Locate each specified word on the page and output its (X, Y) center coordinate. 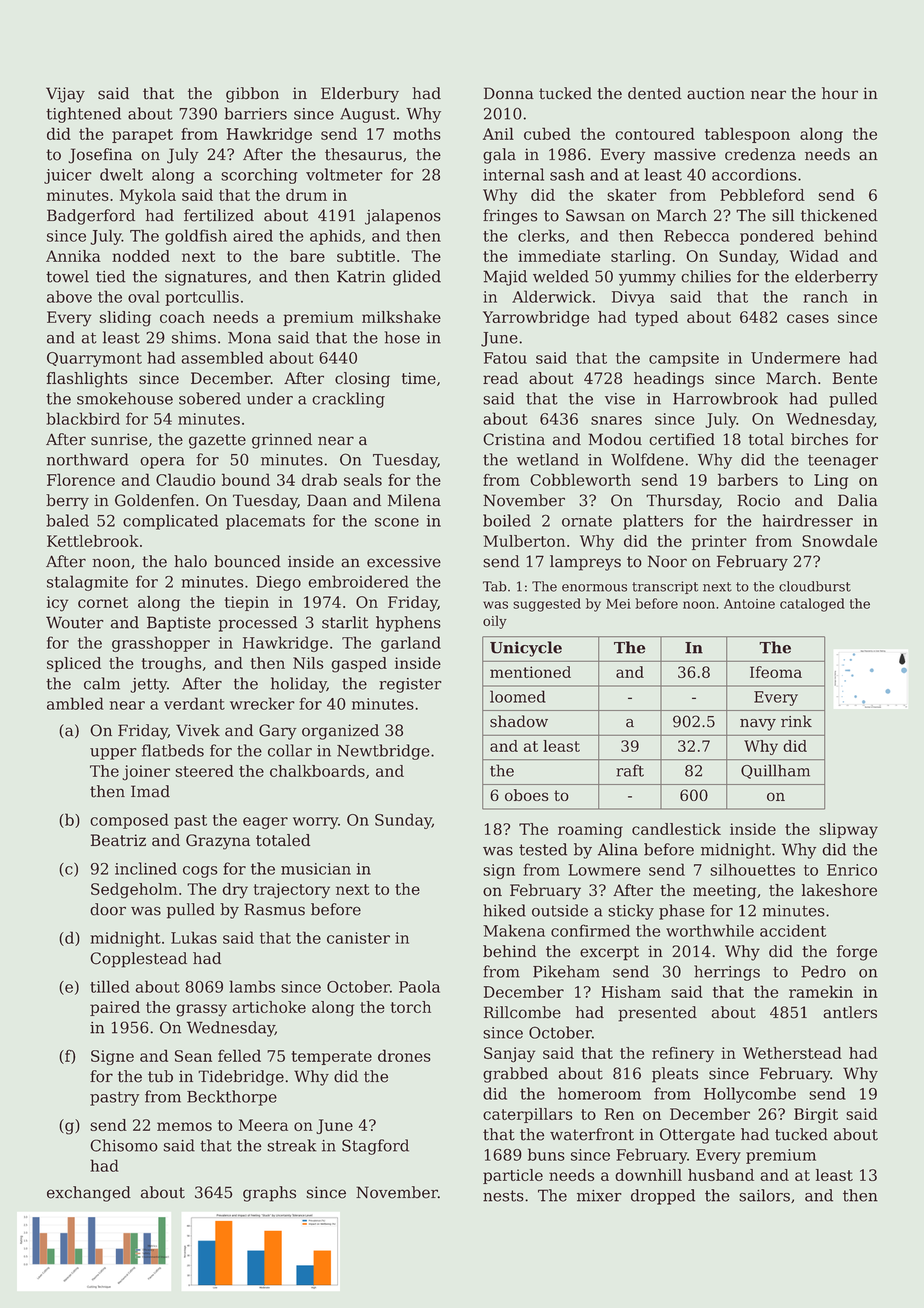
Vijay (65, 95)
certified (682, 439)
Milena (414, 500)
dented (655, 93)
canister (358, 938)
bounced (247, 561)
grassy (201, 1010)
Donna (509, 93)
